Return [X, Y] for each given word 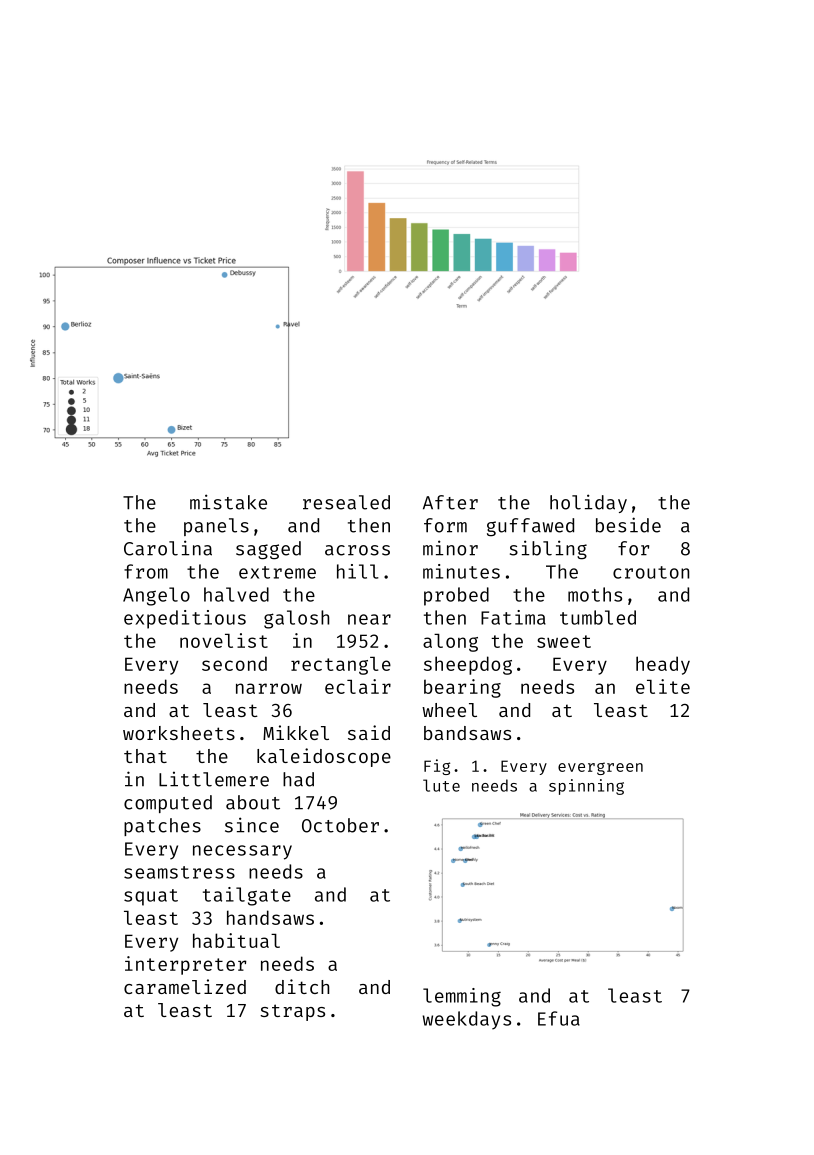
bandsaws [467, 733]
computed [168, 804]
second [234, 663]
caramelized [185, 986]
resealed [346, 502]
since [252, 825]
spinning [586, 787]
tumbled [598, 617]
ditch [302, 986]
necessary [242, 852]
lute [441, 785]
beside [628, 525]
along [450, 643]
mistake [228, 502]
